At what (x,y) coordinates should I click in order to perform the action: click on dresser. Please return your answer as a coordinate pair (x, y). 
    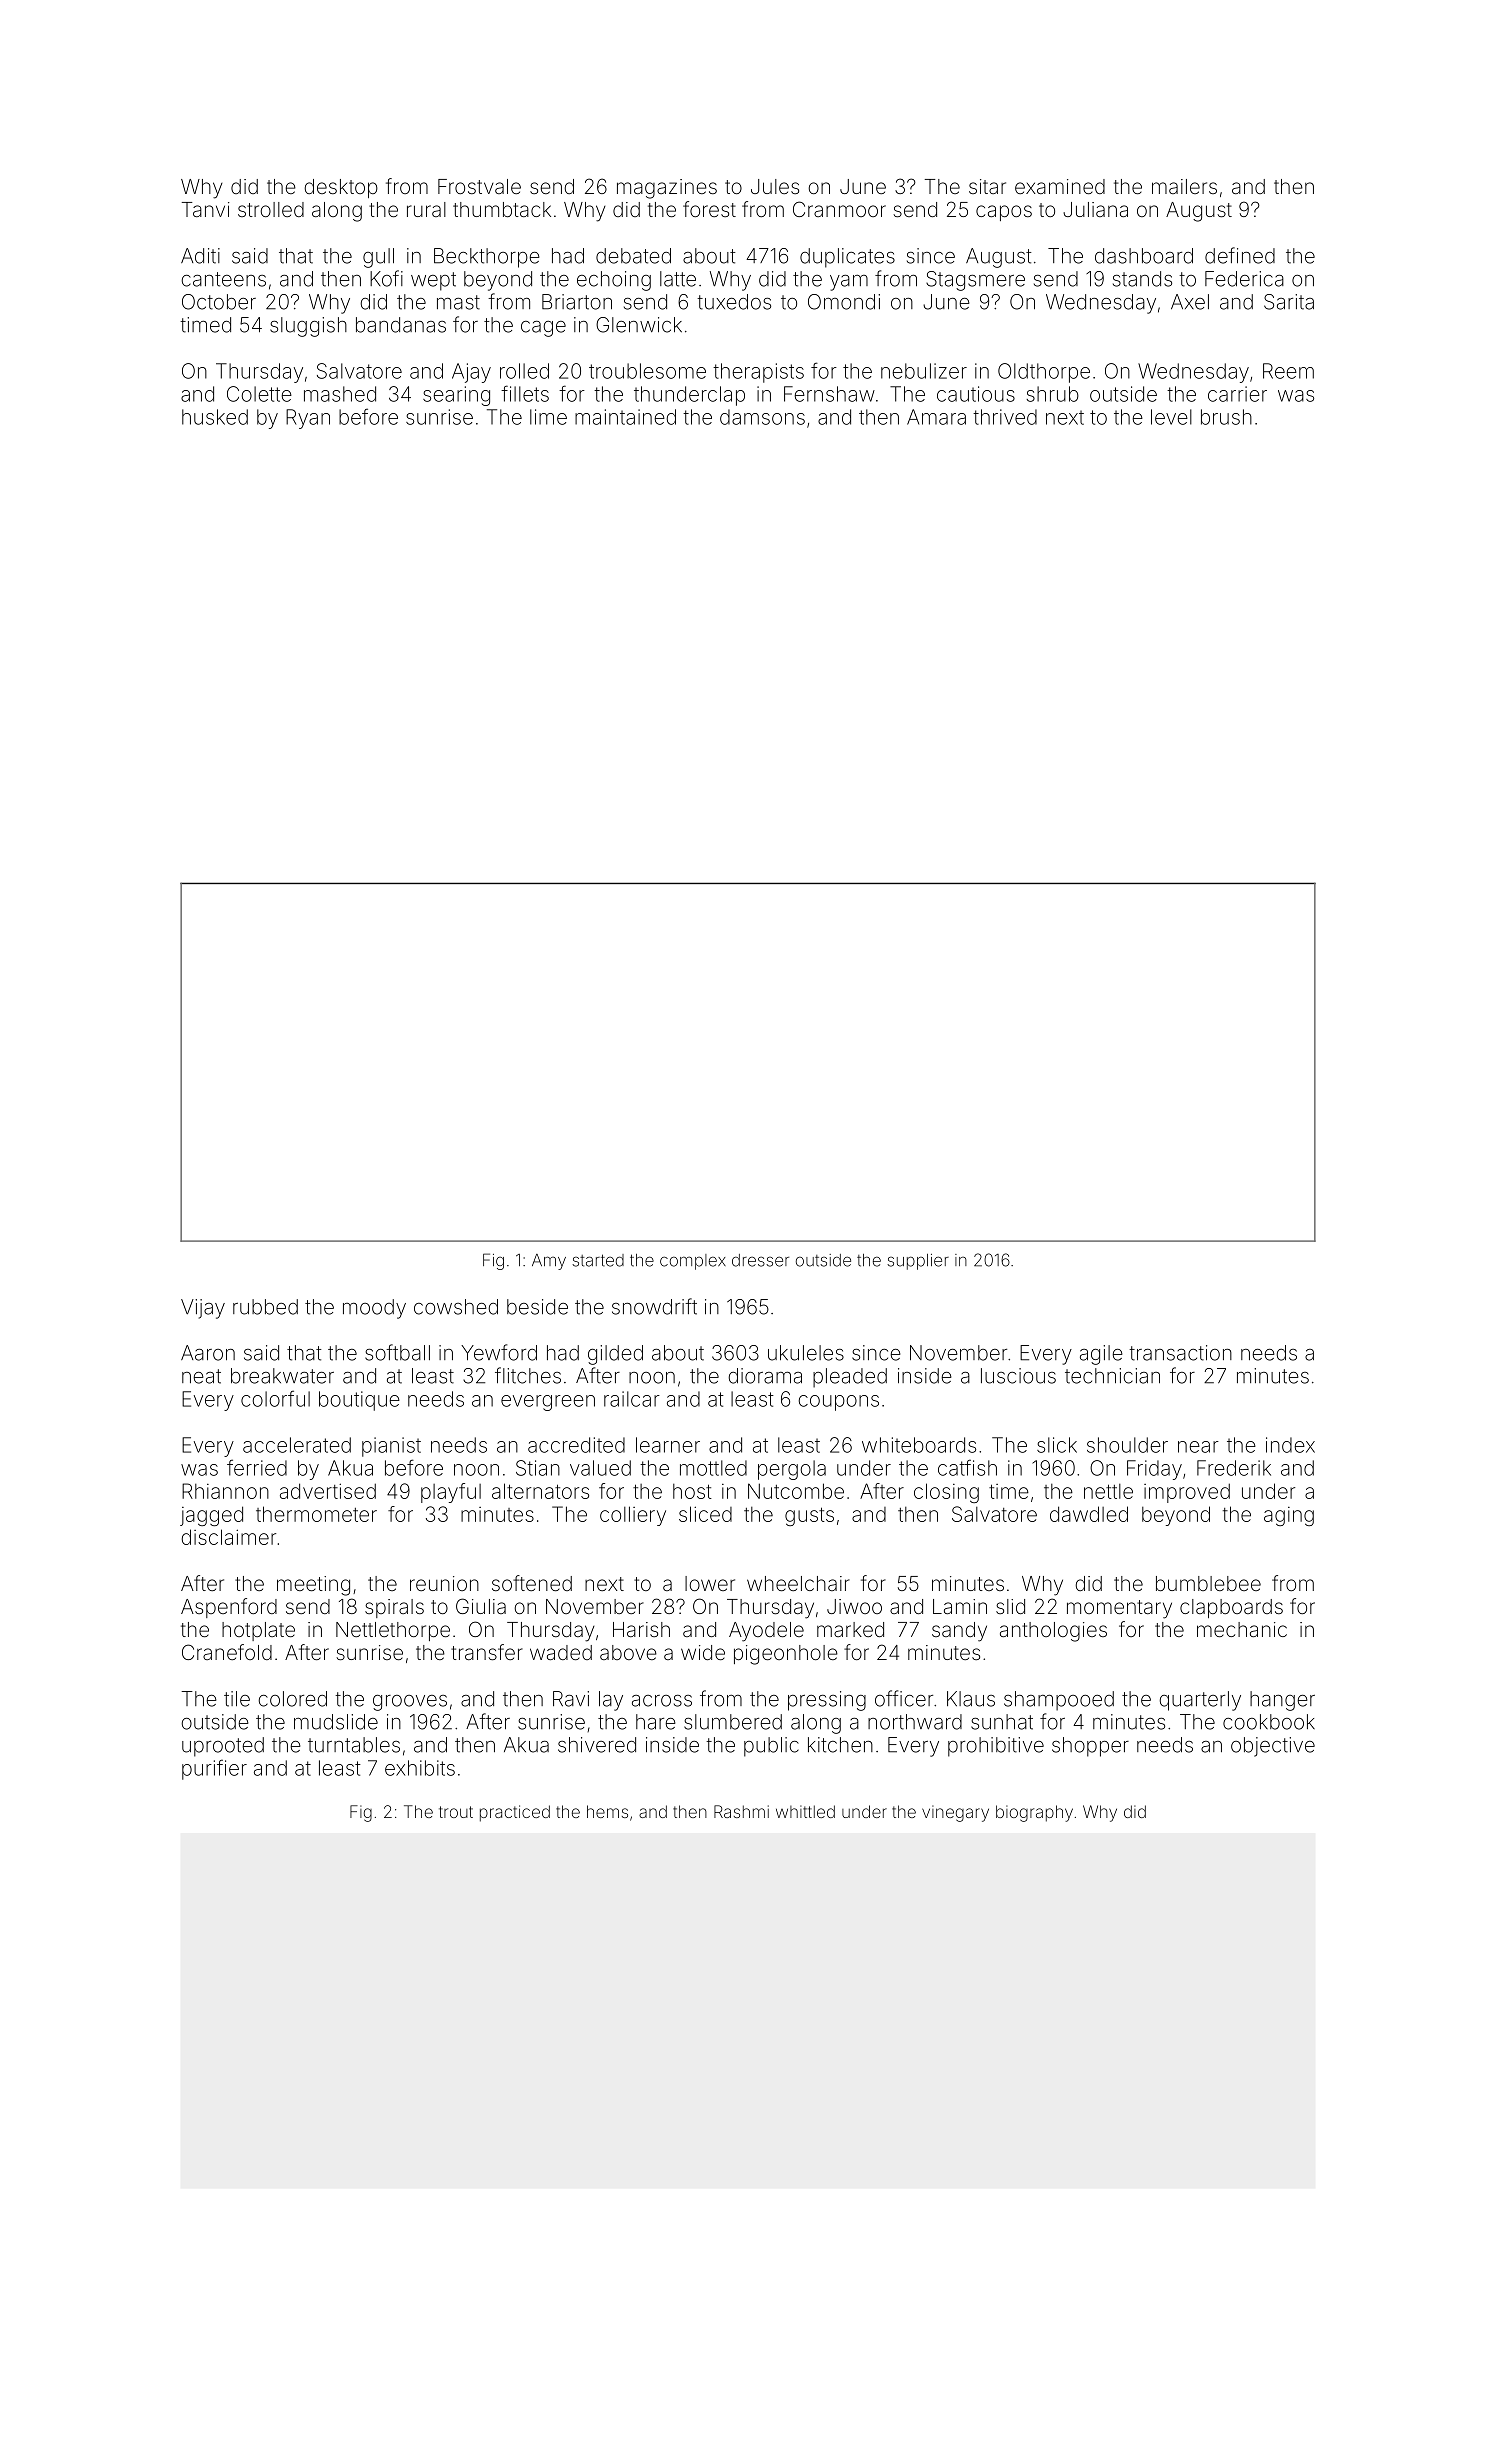
    Looking at the image, I should click on (760, 1260).
